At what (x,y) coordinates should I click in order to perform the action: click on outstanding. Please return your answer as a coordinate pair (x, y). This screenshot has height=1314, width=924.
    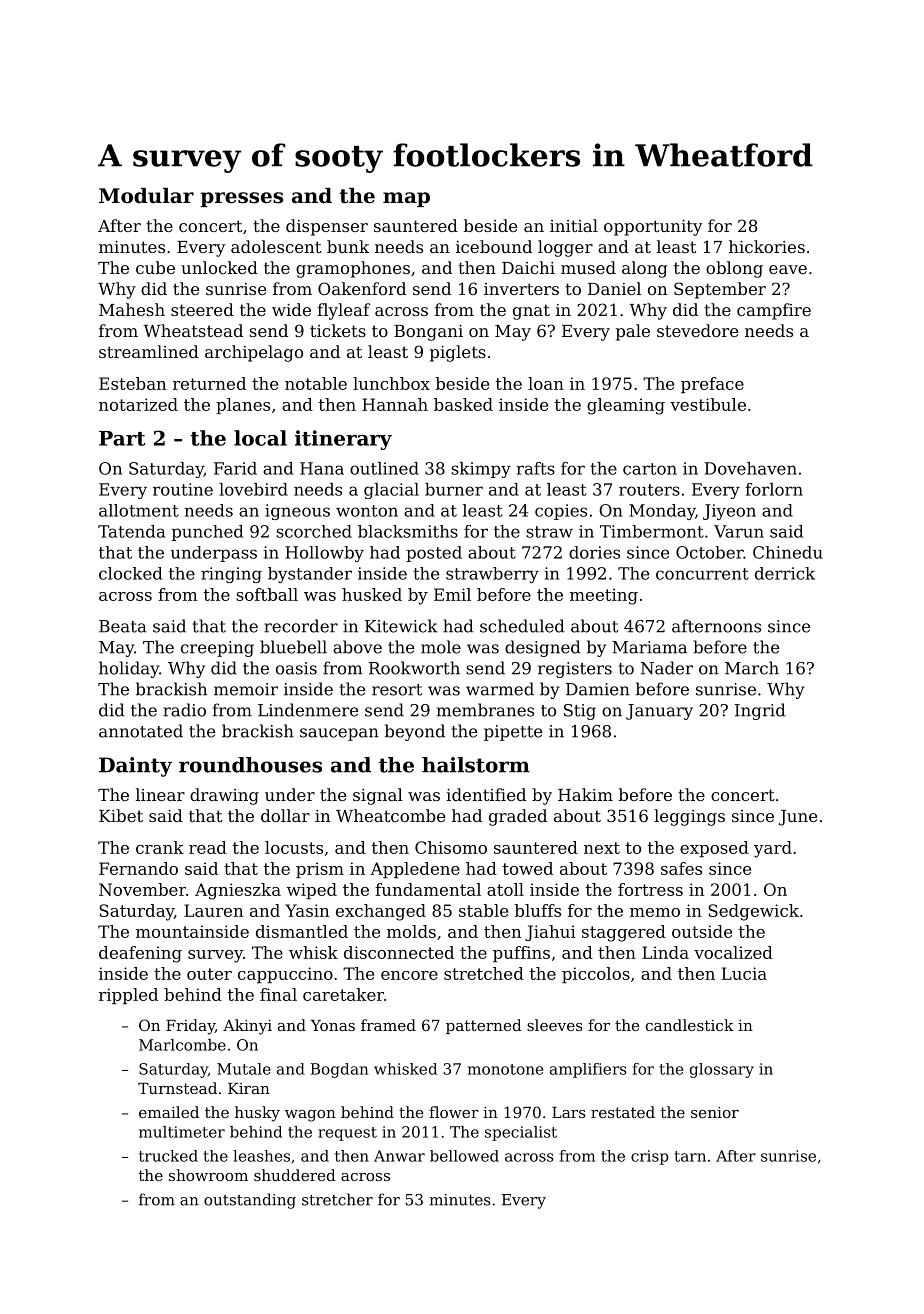
    Looking at the image, I should click on (250, 1201).
